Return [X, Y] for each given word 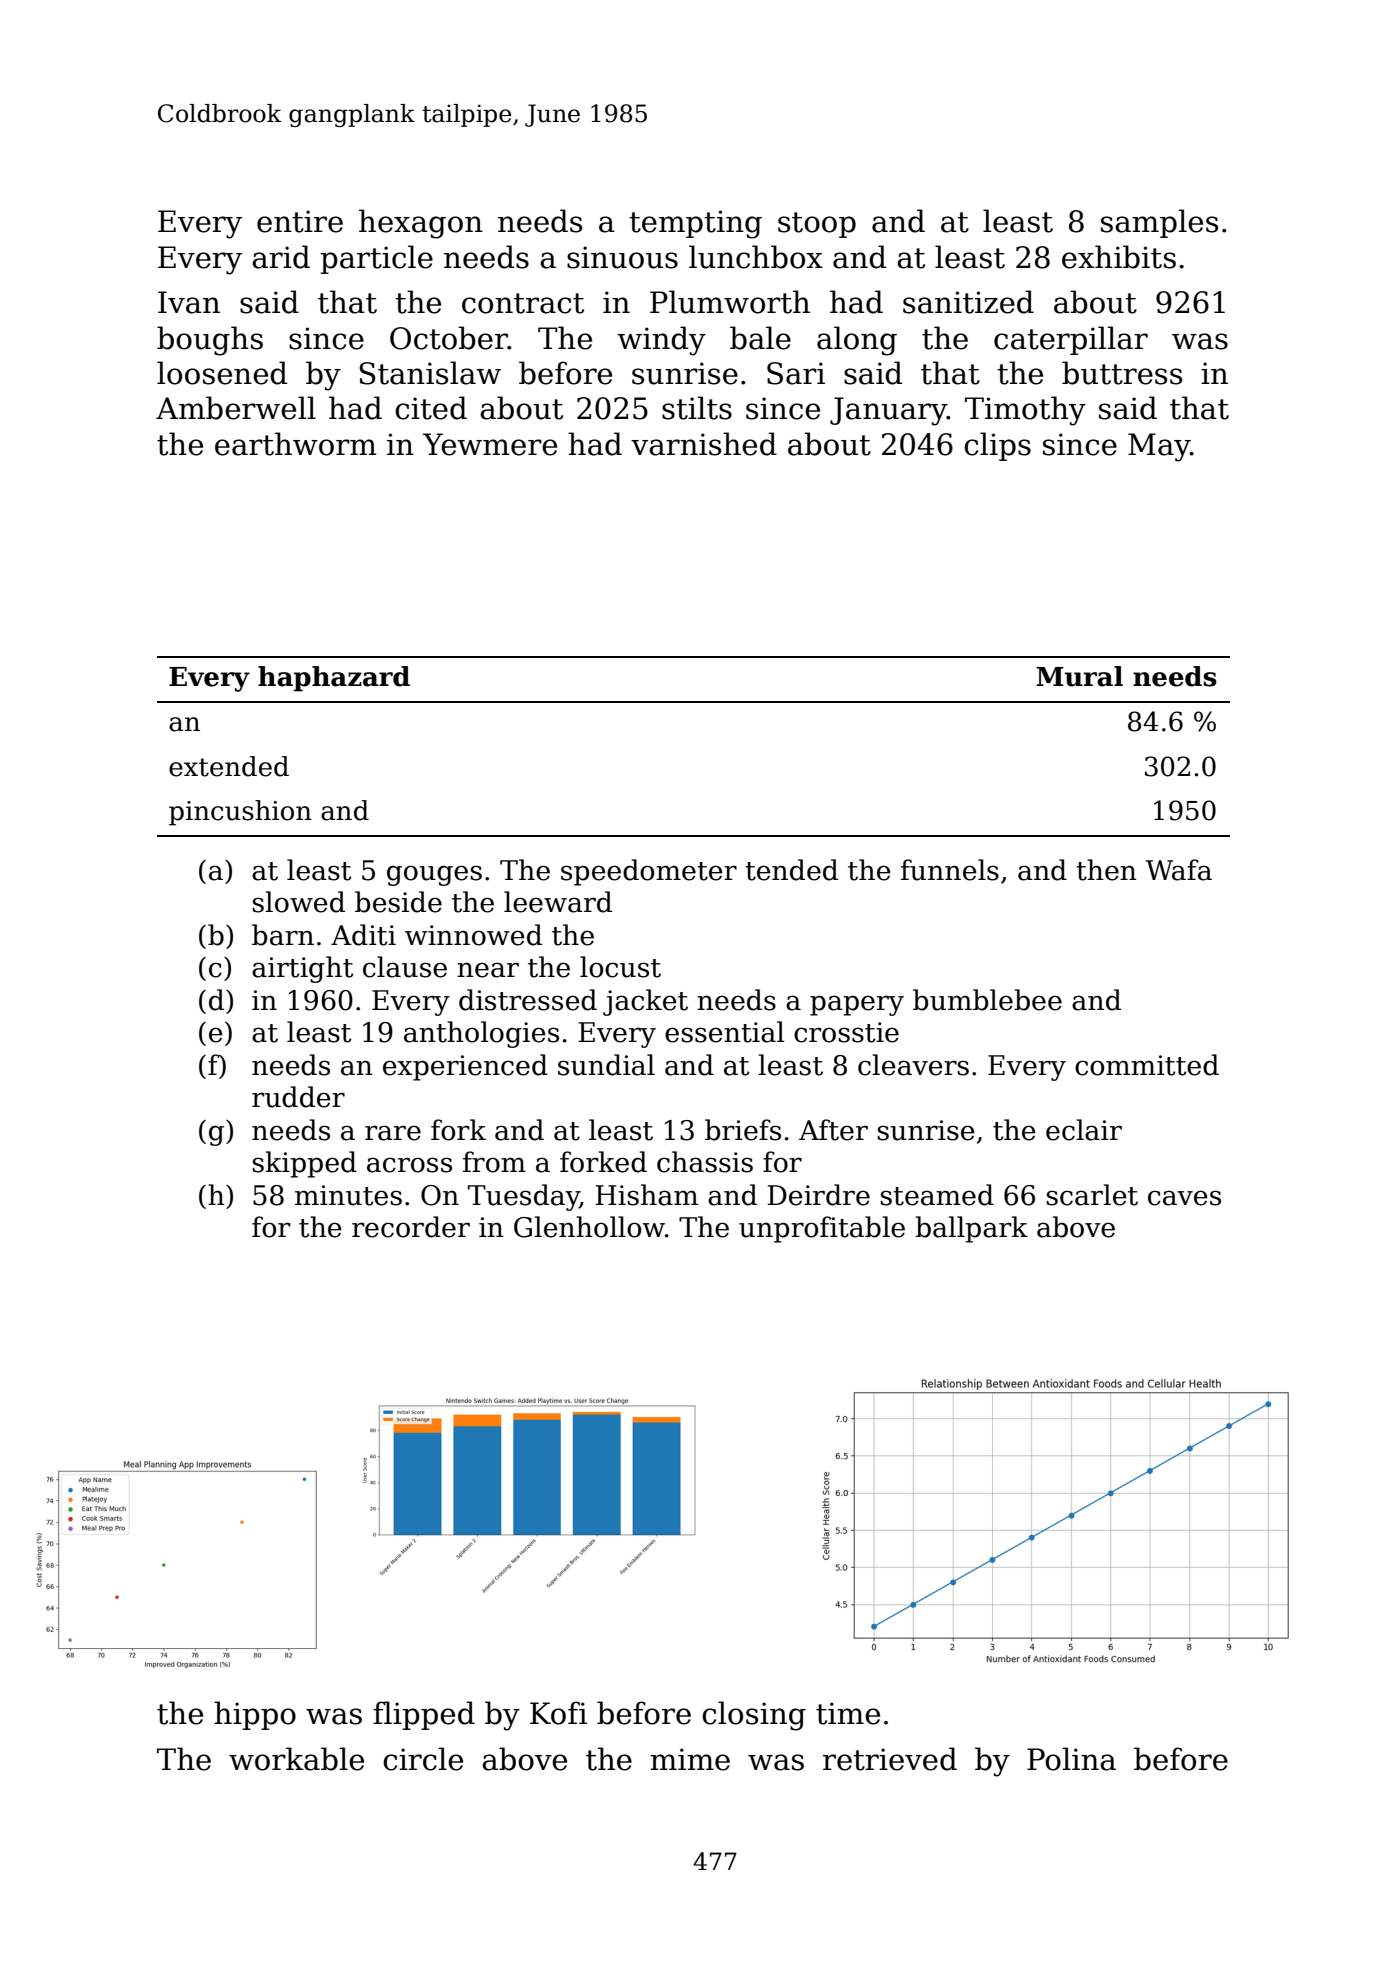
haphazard [334, 679]
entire [300, 221]
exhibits [1119, 257]
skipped [304, 1164]
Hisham [646, 1195]
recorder [411, 1227]
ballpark [971, 1229]
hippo [255, 1715]
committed [1147, 1065]
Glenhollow [589, 1227]
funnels [950, 870]
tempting [695, 224]
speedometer [649, 872]
